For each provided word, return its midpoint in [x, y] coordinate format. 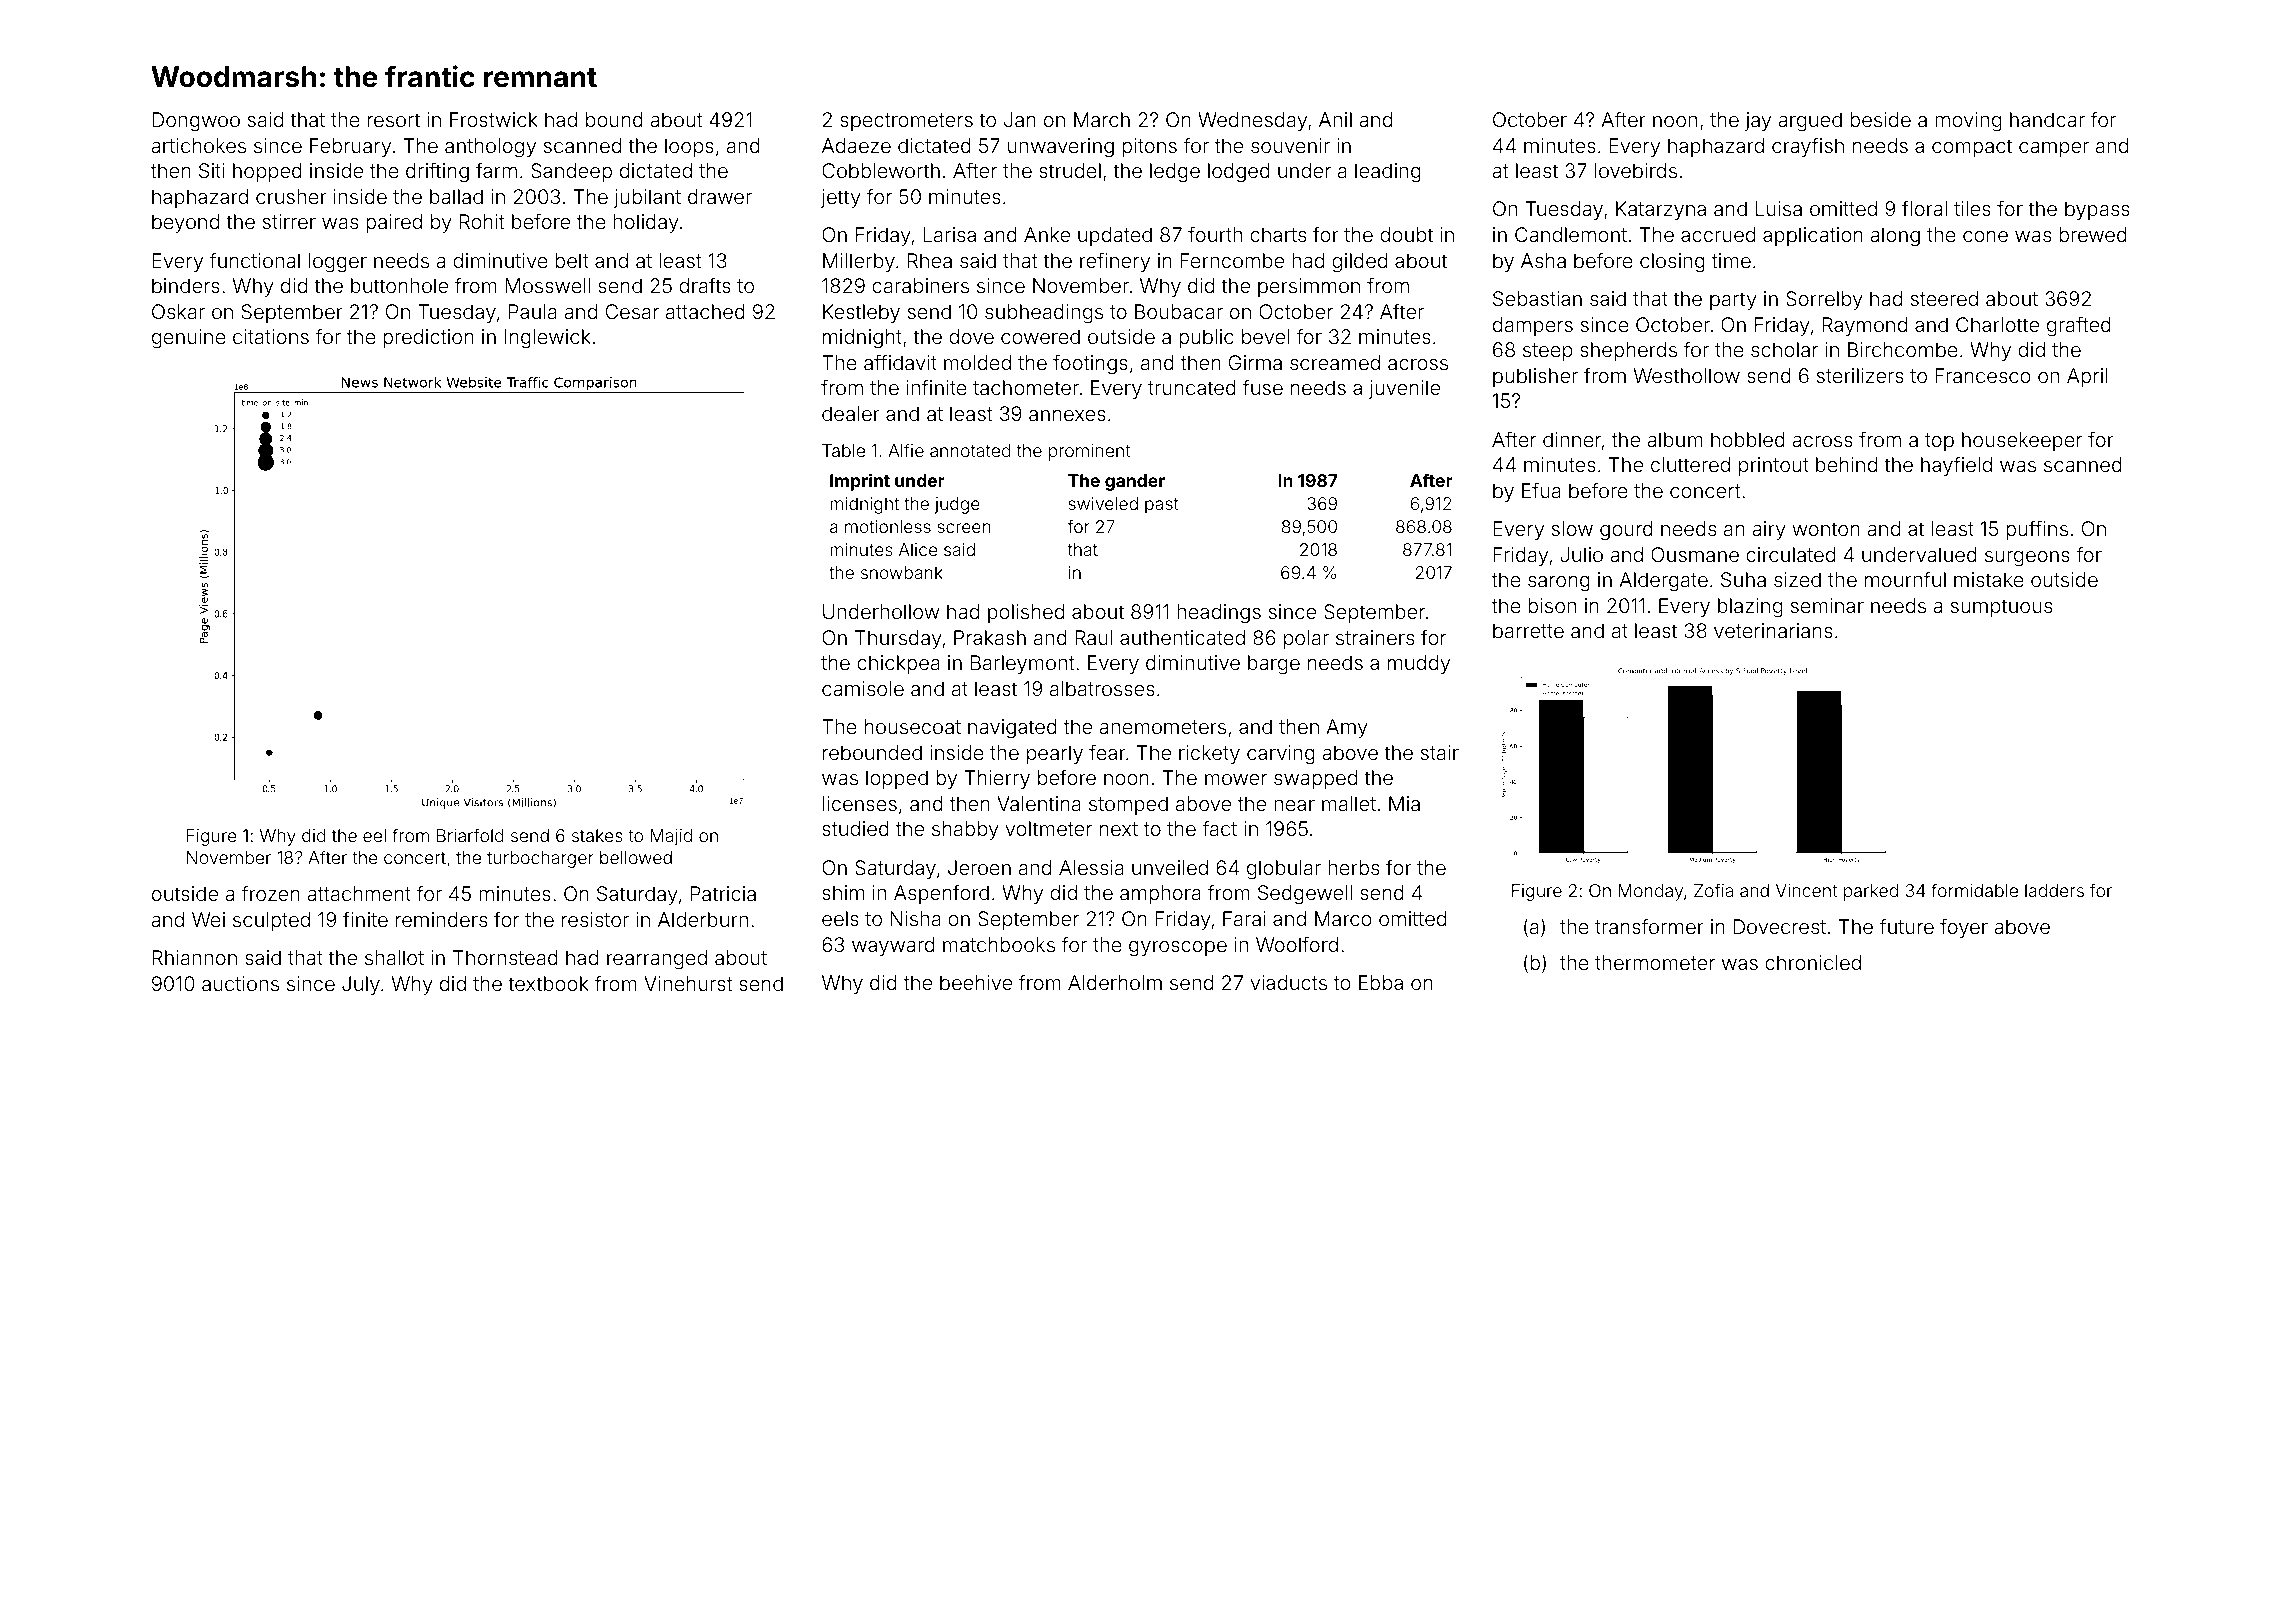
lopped [897, 779]
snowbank [902, 572]
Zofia [1713, 890]
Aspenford [941, 894]
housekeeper [2022, 441]
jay [1758, 121]
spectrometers [906, 122]
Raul [1094, 637]
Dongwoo [196, 122]
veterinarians [1773, 630]
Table [843, 450]
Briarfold [470, 835]
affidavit [900, 362]
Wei [208, 919]
